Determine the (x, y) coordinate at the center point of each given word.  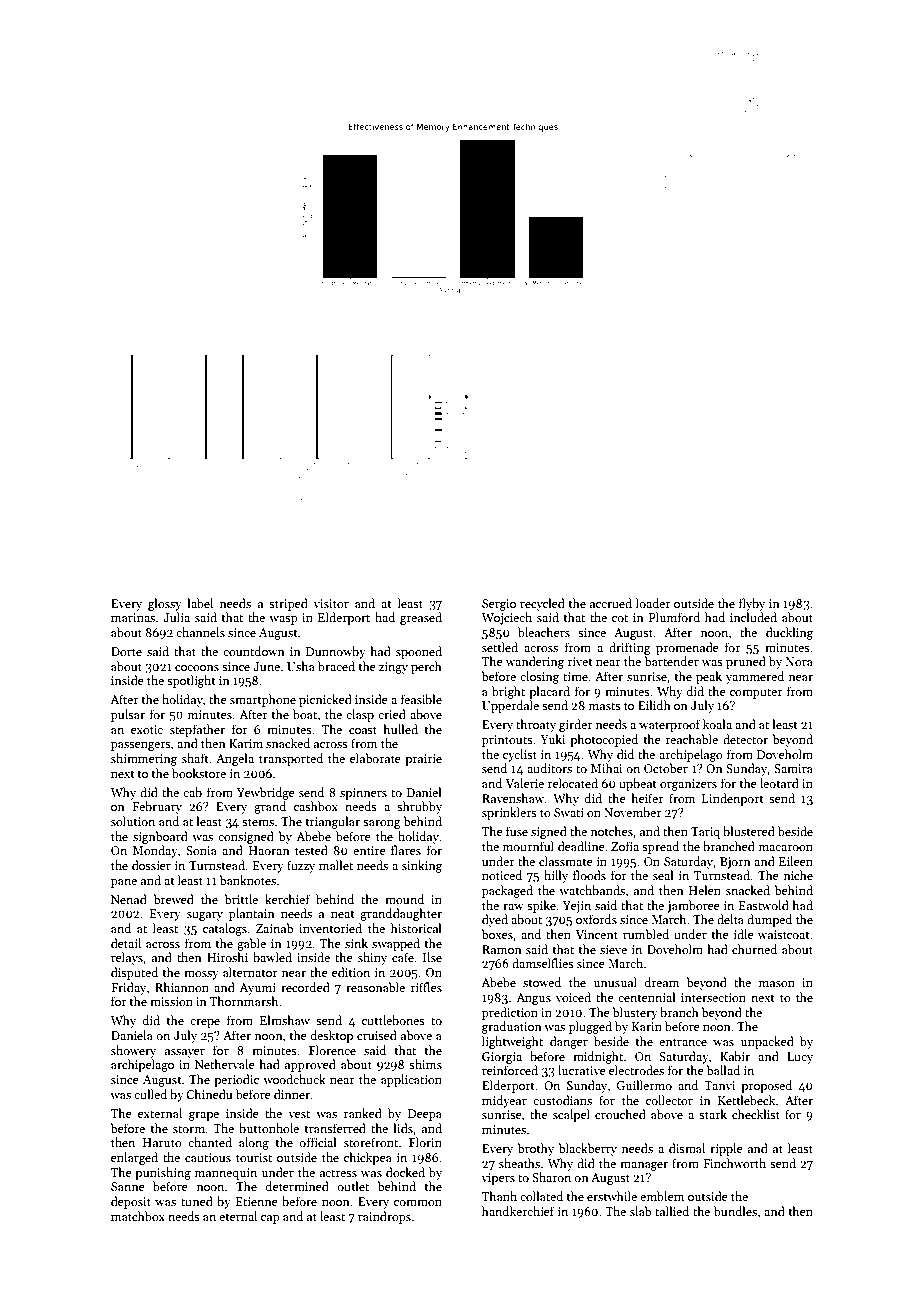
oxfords (596, 919)
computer (756, 693)
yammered (755, 677)
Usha (301, 666)
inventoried (330, 928)
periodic (236, 1080)
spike (541, 906)
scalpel (571, 1115)
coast (363, 730)
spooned (419, 652)
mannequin (226, 1174)
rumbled (646, 934)
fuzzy (301, 866)
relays (127, 958)
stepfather (197, 730)
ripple (726, 1149)
